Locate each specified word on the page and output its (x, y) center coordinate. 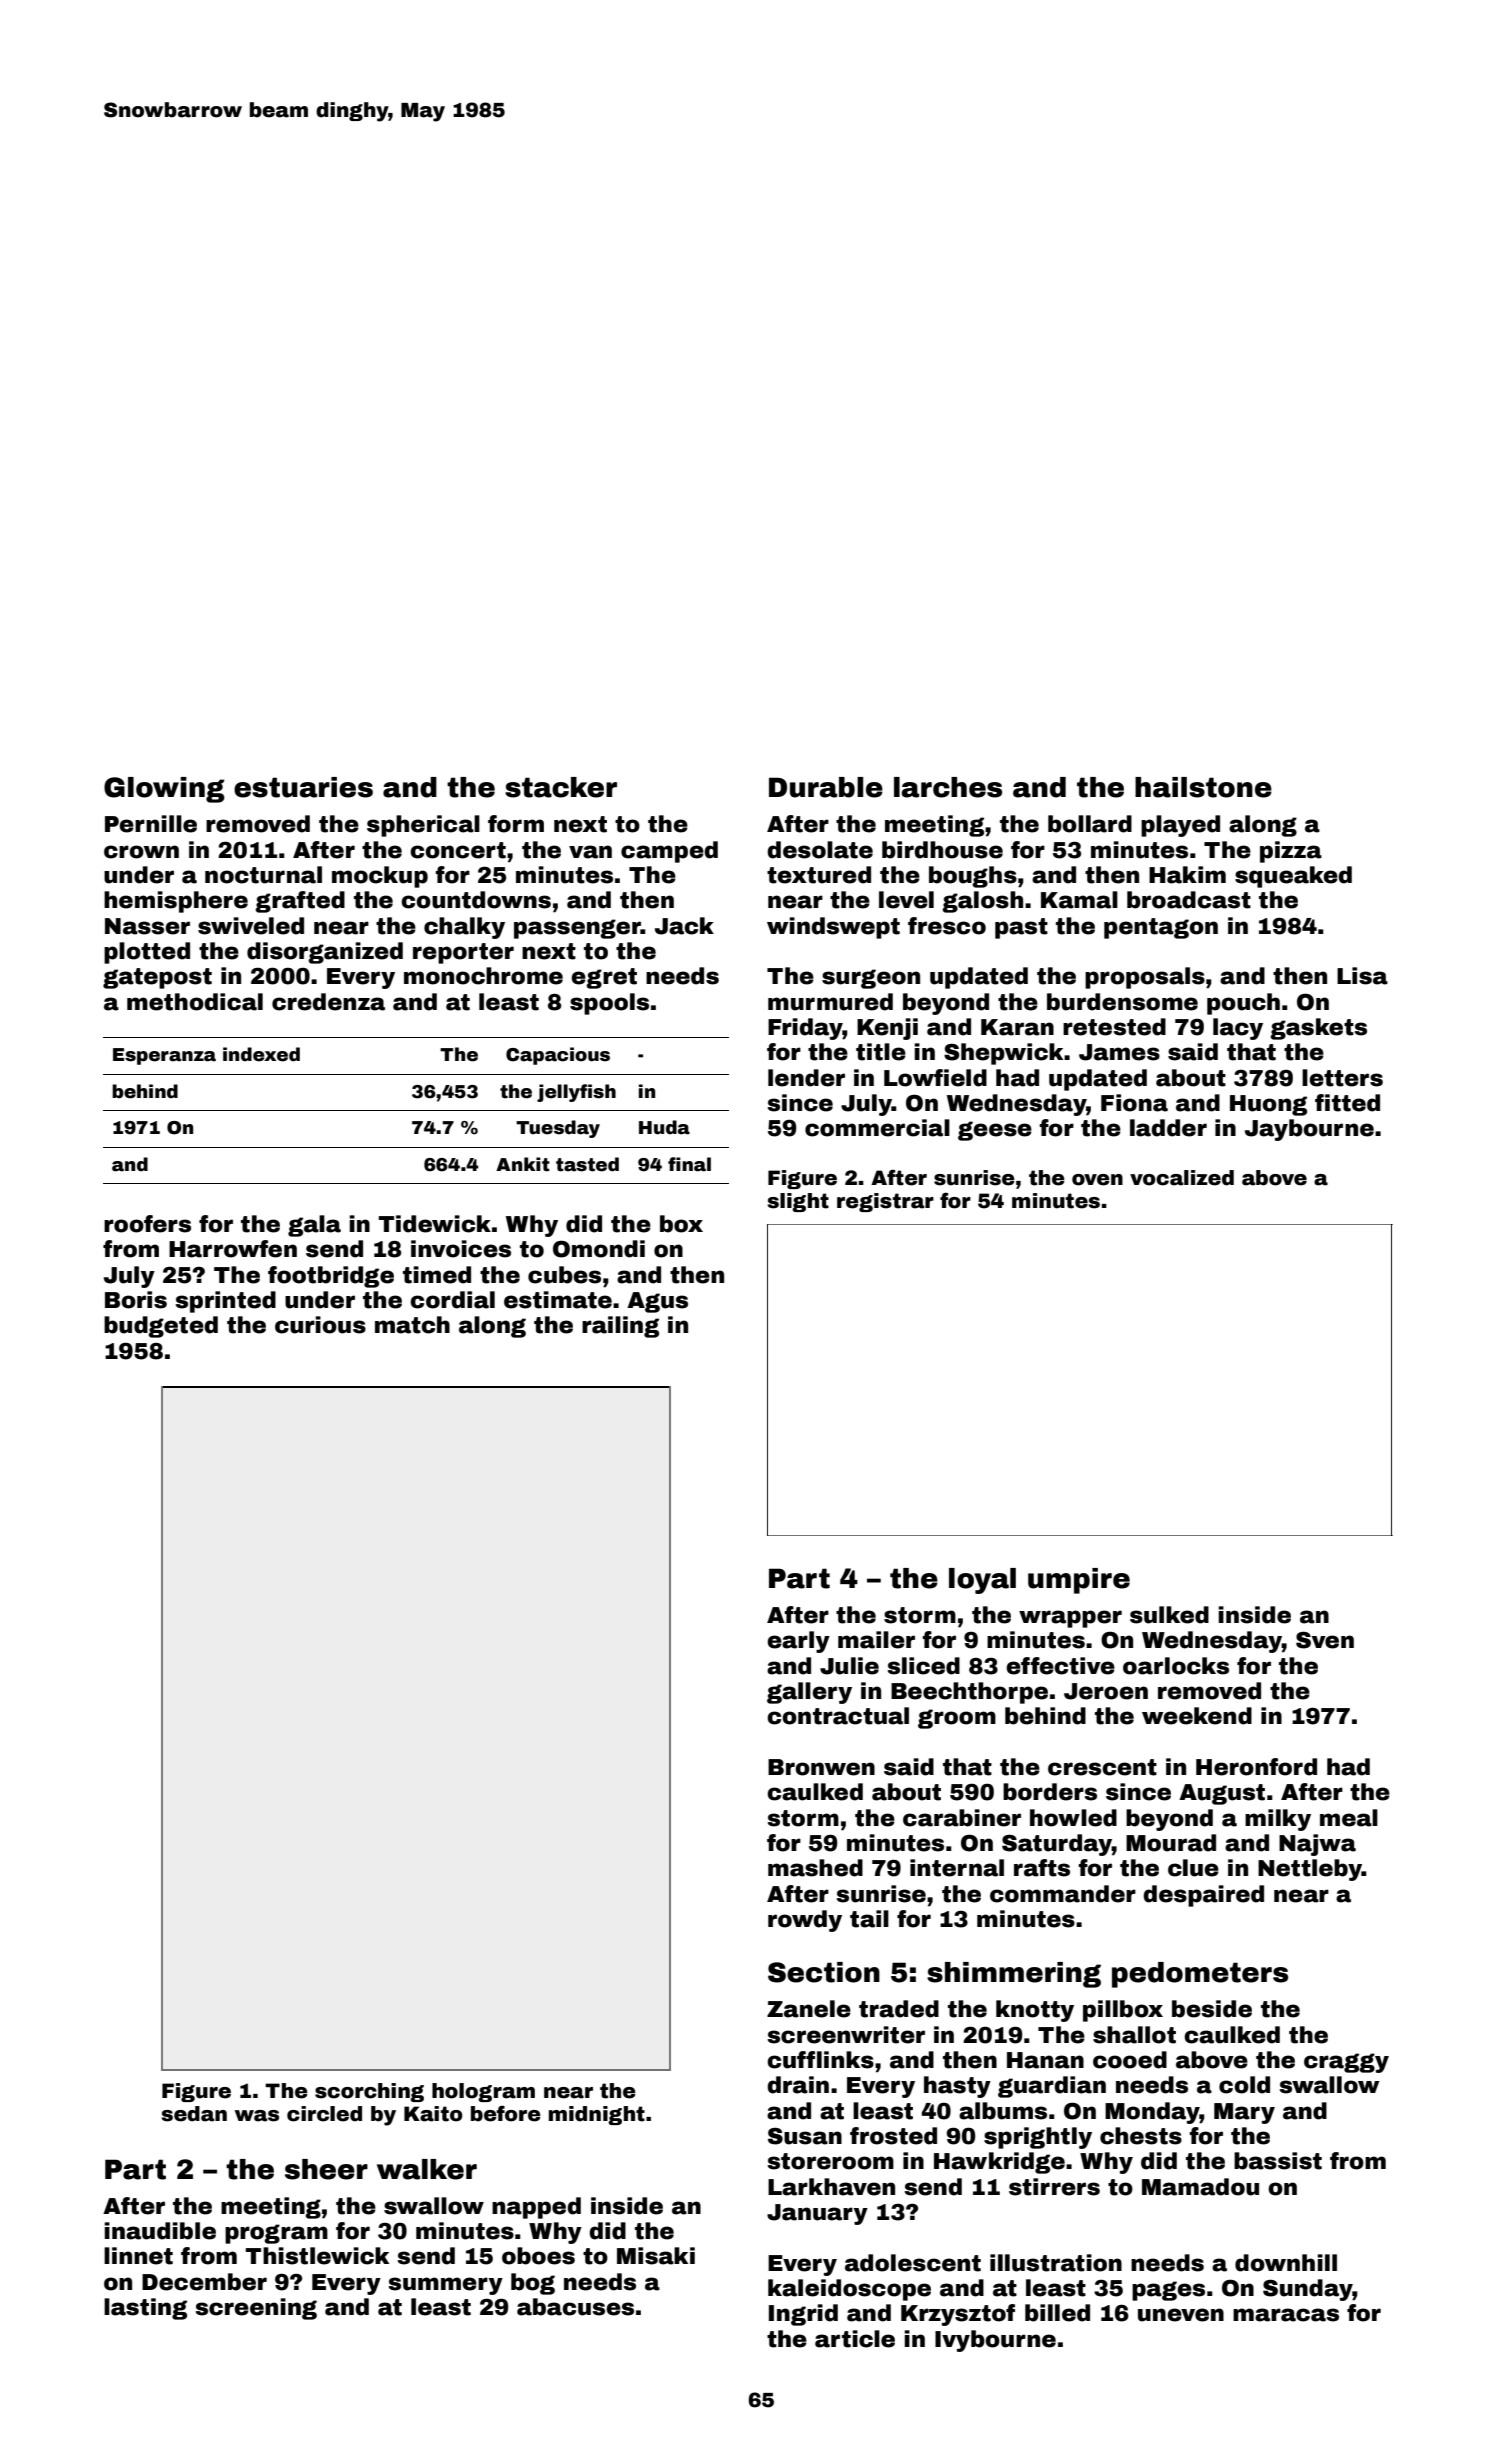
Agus (657, 1302)
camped (669, 852)
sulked (1169, 1615)
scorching (369, 2092)
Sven (1325, 1640)
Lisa (1362, 976)
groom (957, 1719)
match (412, 1325)
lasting (145, 2309)
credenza (328, 1002)
